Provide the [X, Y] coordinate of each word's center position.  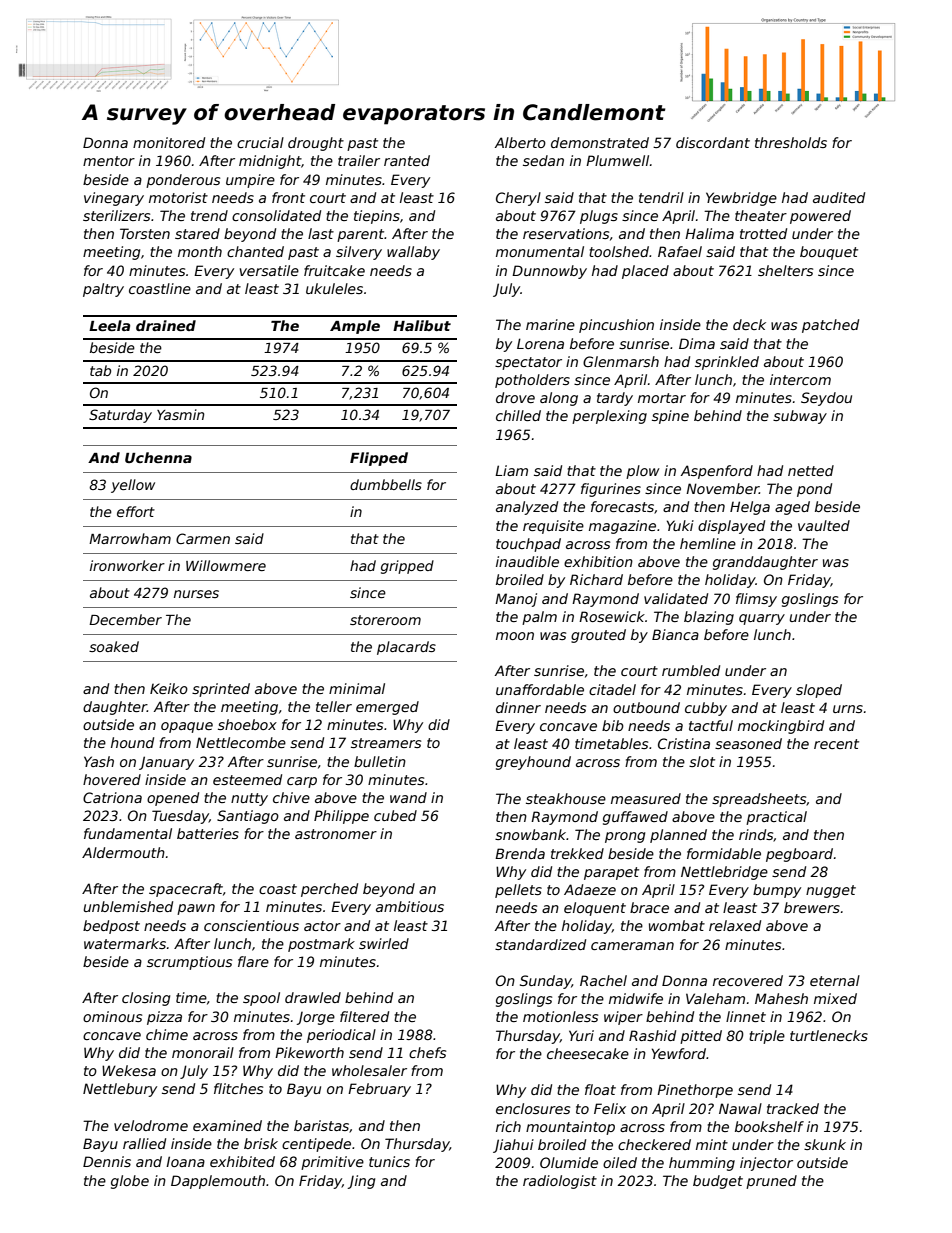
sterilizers [116, 215]
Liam [511, 470]
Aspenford [717, 472]
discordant [713, 142]
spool [261, 999]
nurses [196, 594]
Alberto [520, 142]
